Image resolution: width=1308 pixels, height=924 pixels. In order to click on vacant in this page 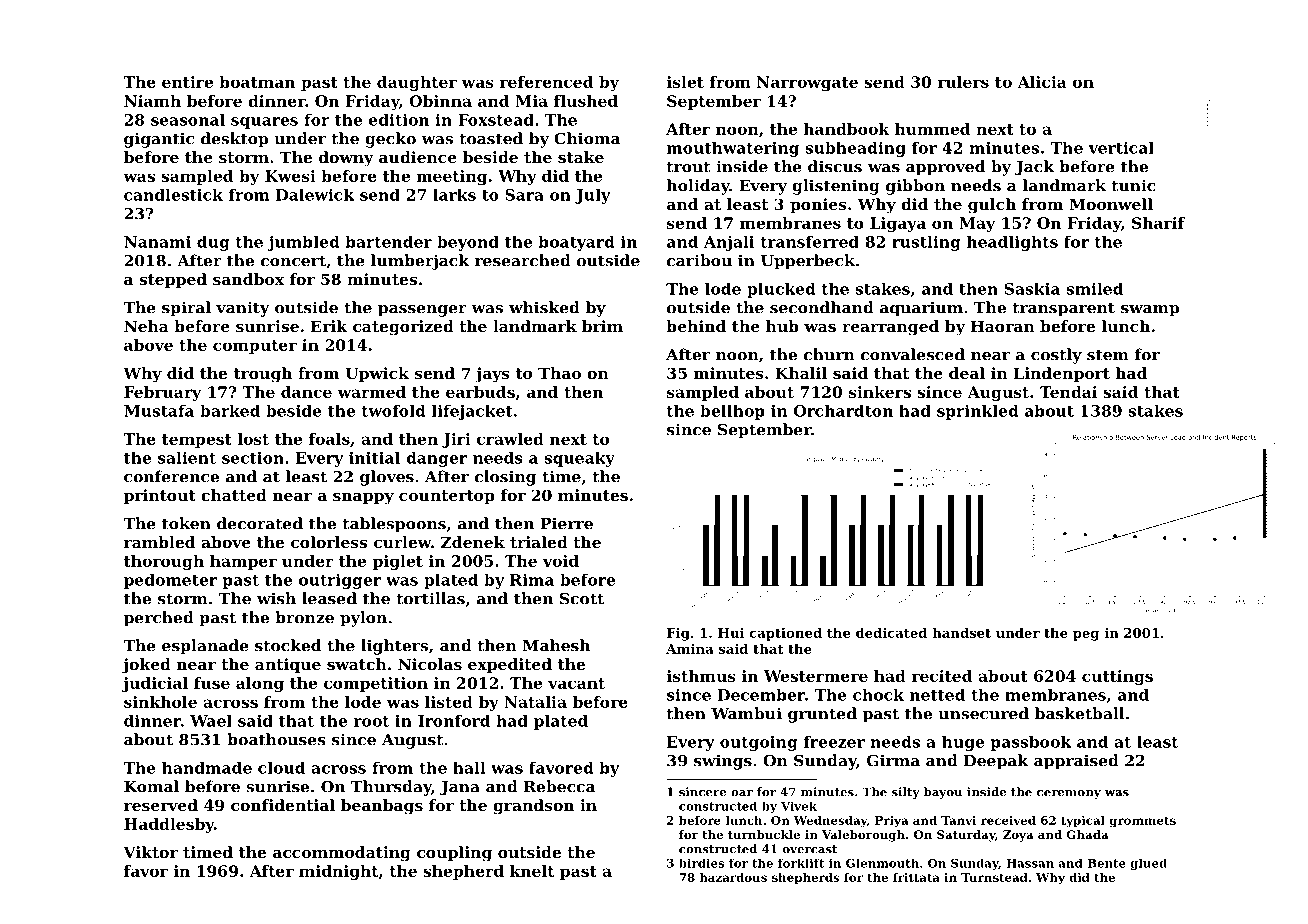, I will do `click(576, 683)`.
